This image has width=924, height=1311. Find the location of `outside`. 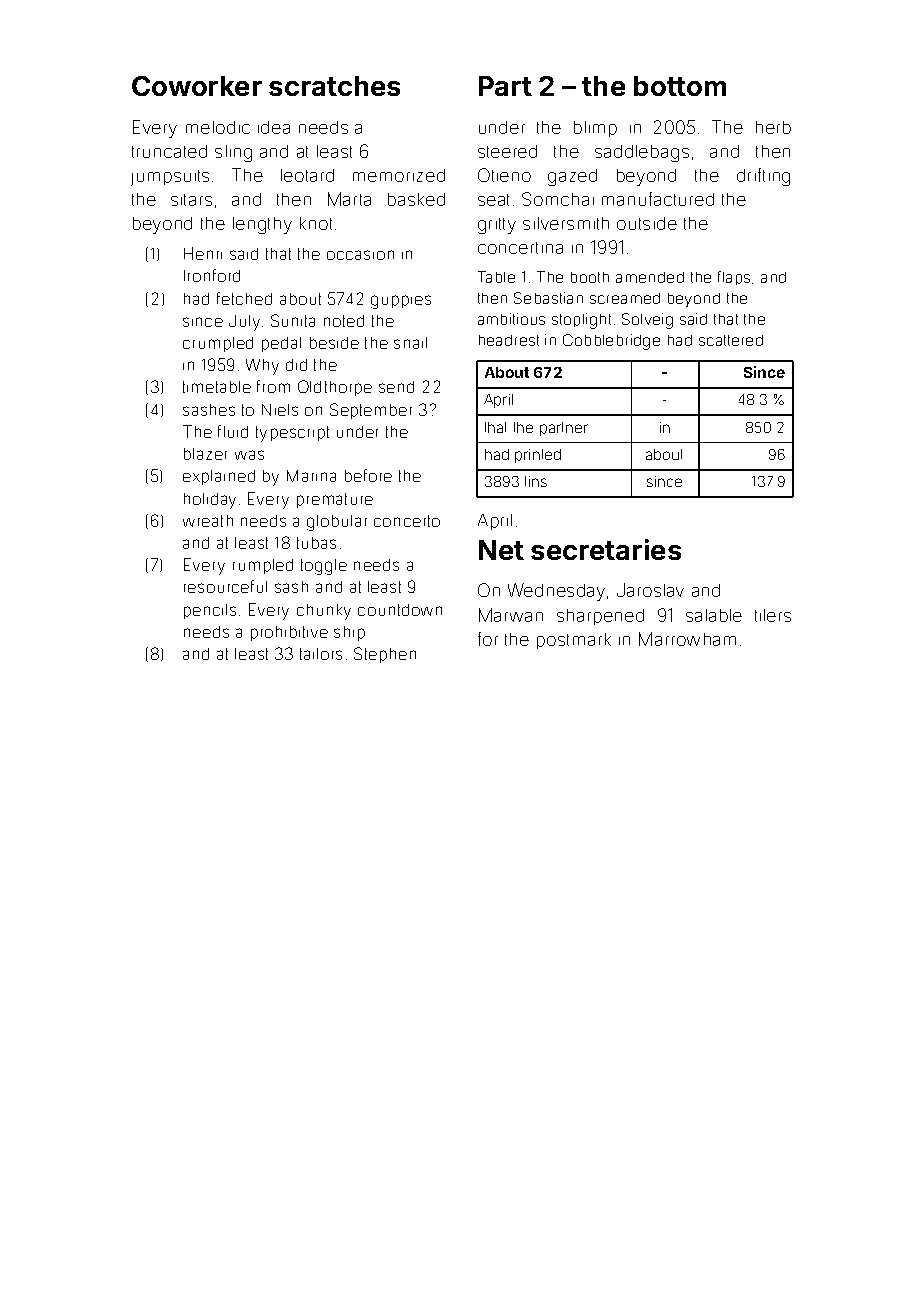

outside is located at coordinates (647, 223).
